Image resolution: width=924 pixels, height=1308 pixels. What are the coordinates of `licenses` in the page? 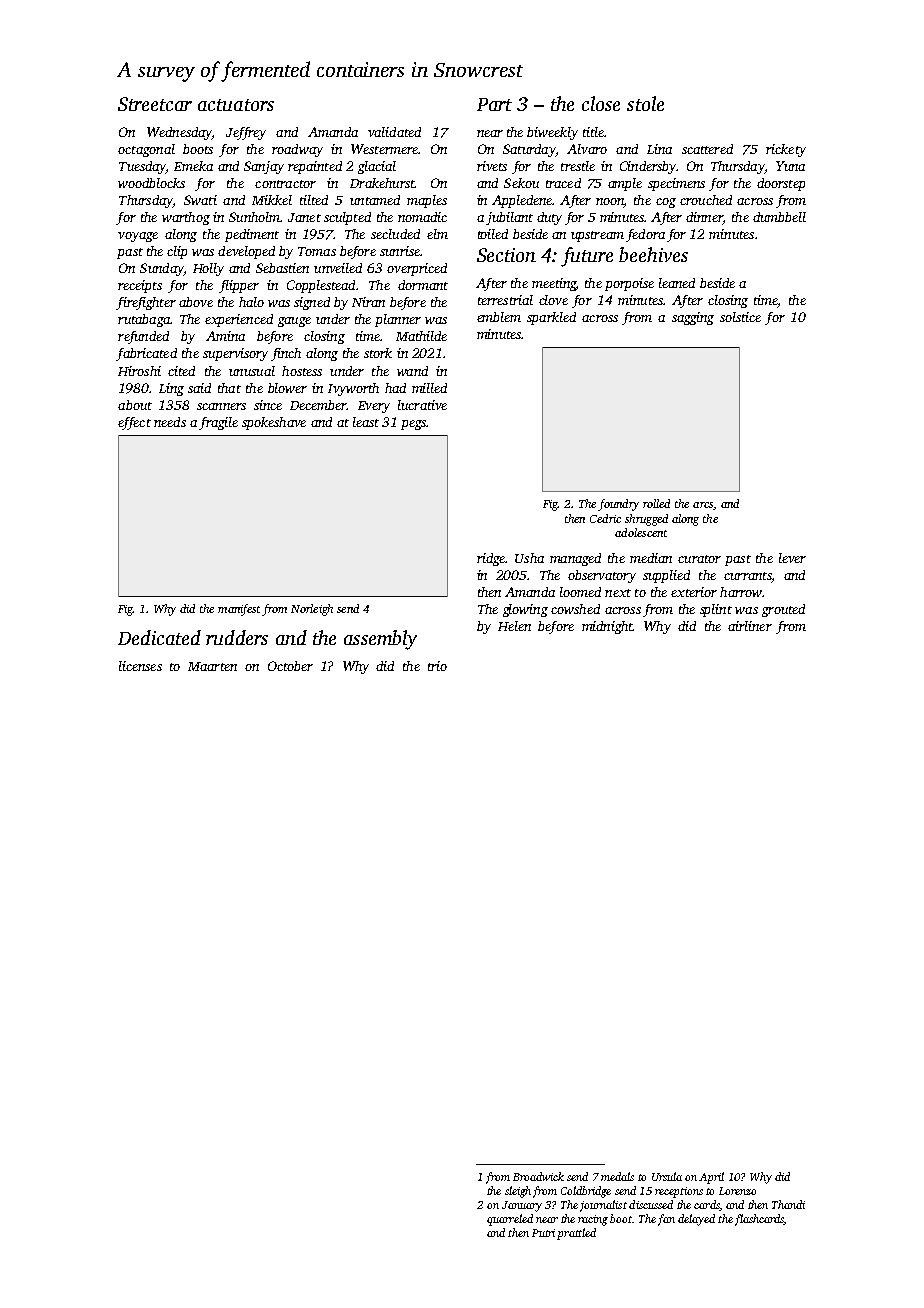 It's located at (140, 666).
